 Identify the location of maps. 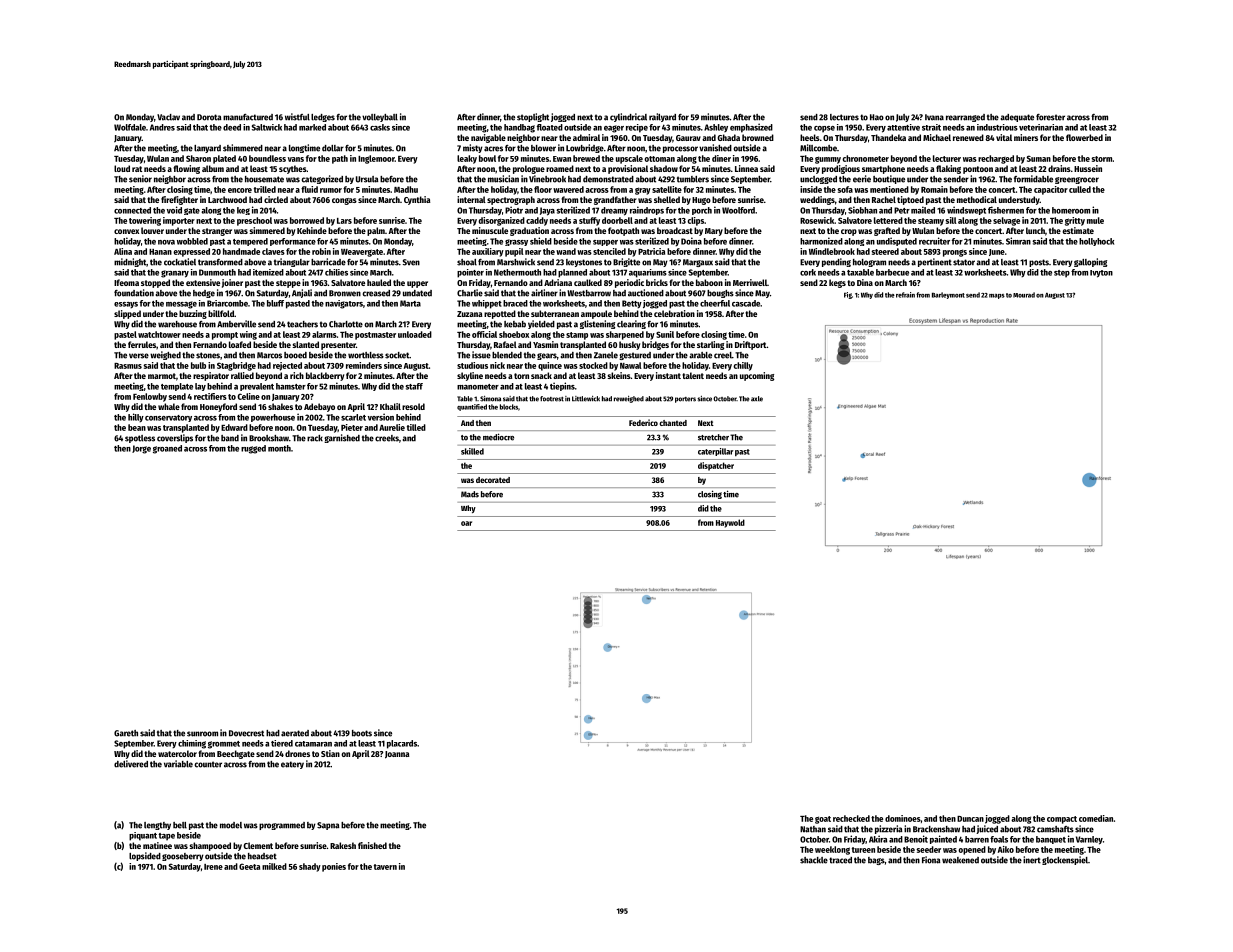
(997, 296).
